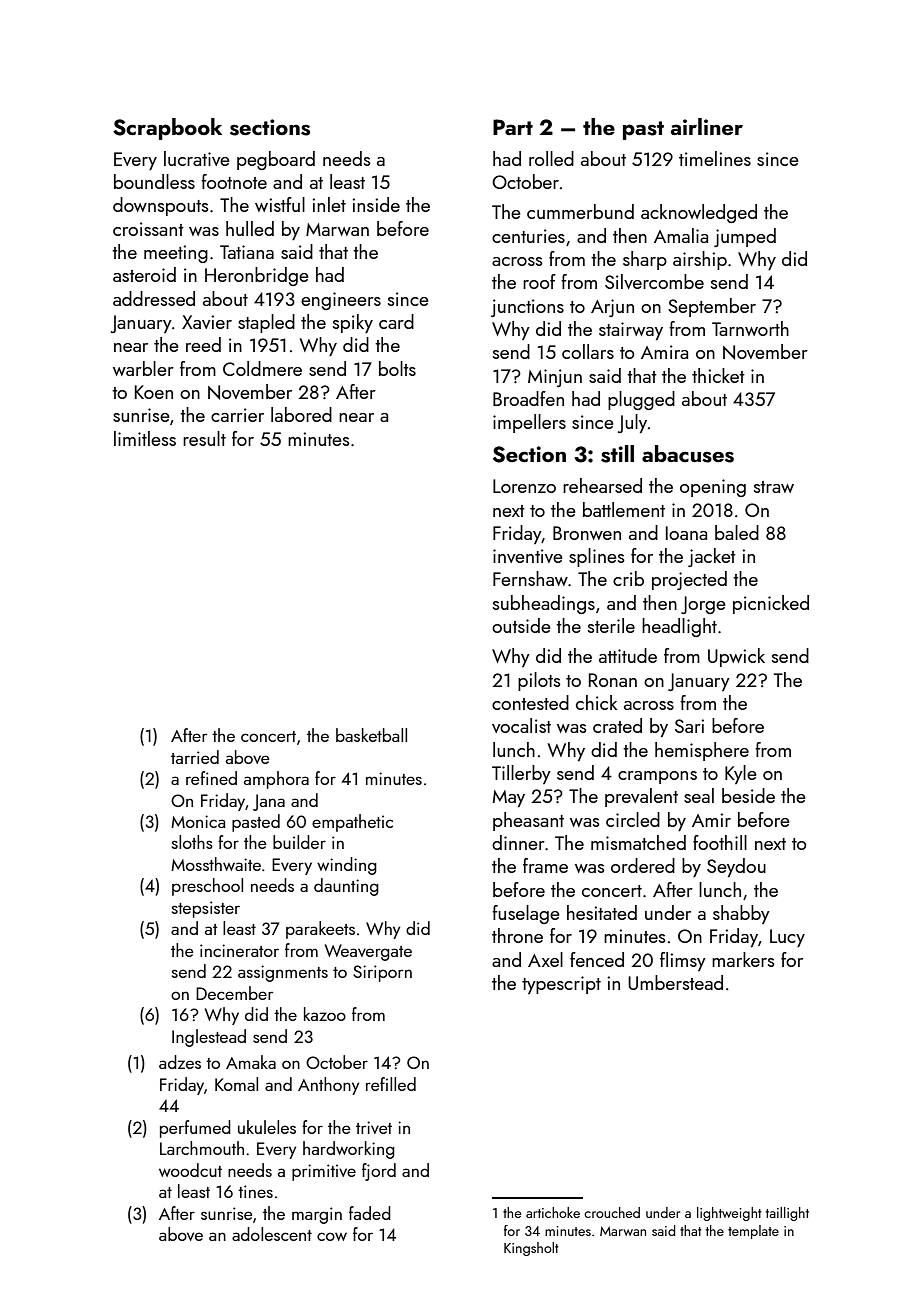 Image resolution: width=924 pixels, height=1311 pixels. I want to click on engineers, so click(341, 301).
